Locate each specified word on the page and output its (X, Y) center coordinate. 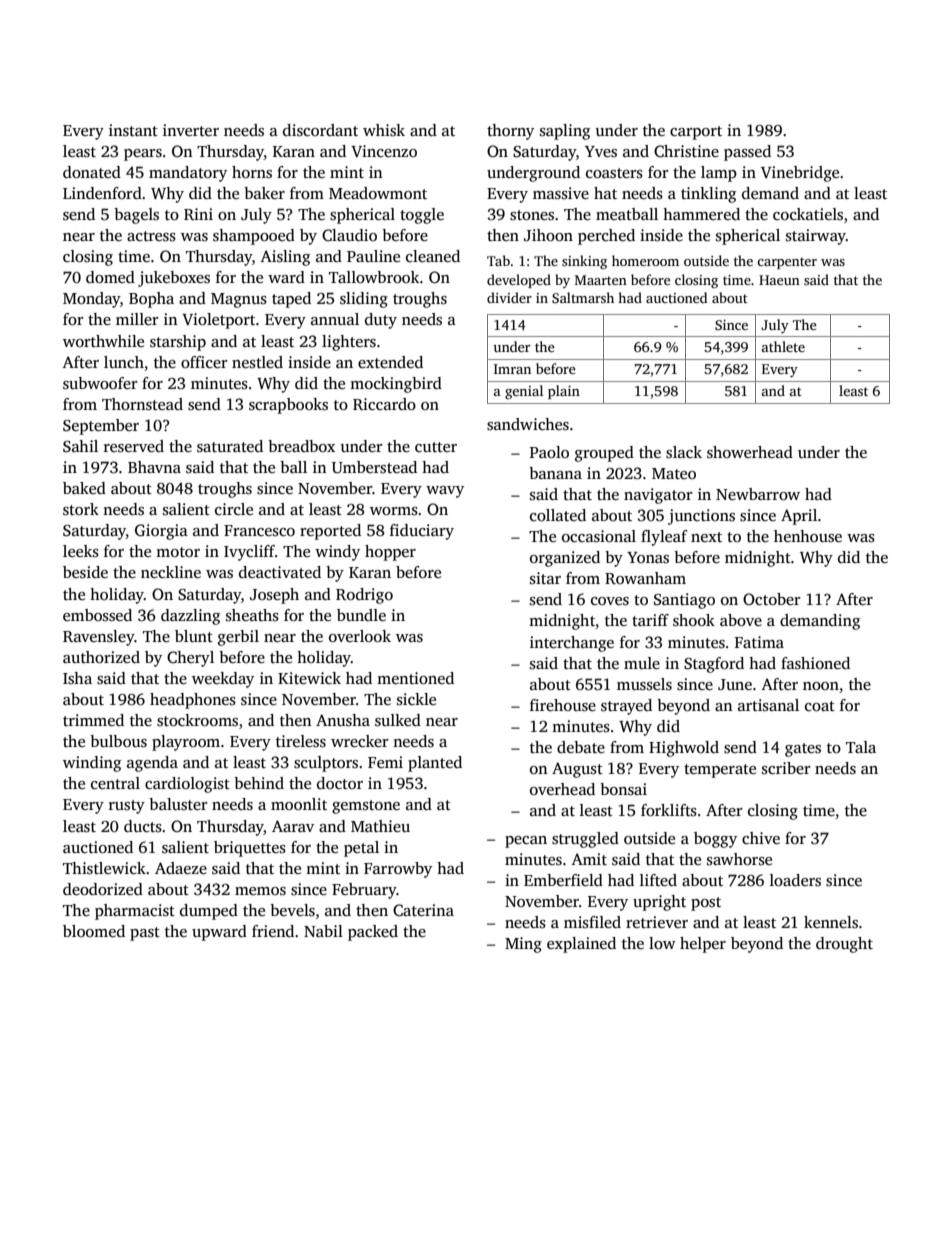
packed (373, 933)
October (772, 599)
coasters (614, 173)
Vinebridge (800, 174)
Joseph (274, 596)
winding (92, 764)
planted (435, 764)
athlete (783, 346)
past (145, 934)
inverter (191, 130)
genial (524, 392)
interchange (572, 644)
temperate (720, 771)
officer (204, 362)
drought (844, 945)
